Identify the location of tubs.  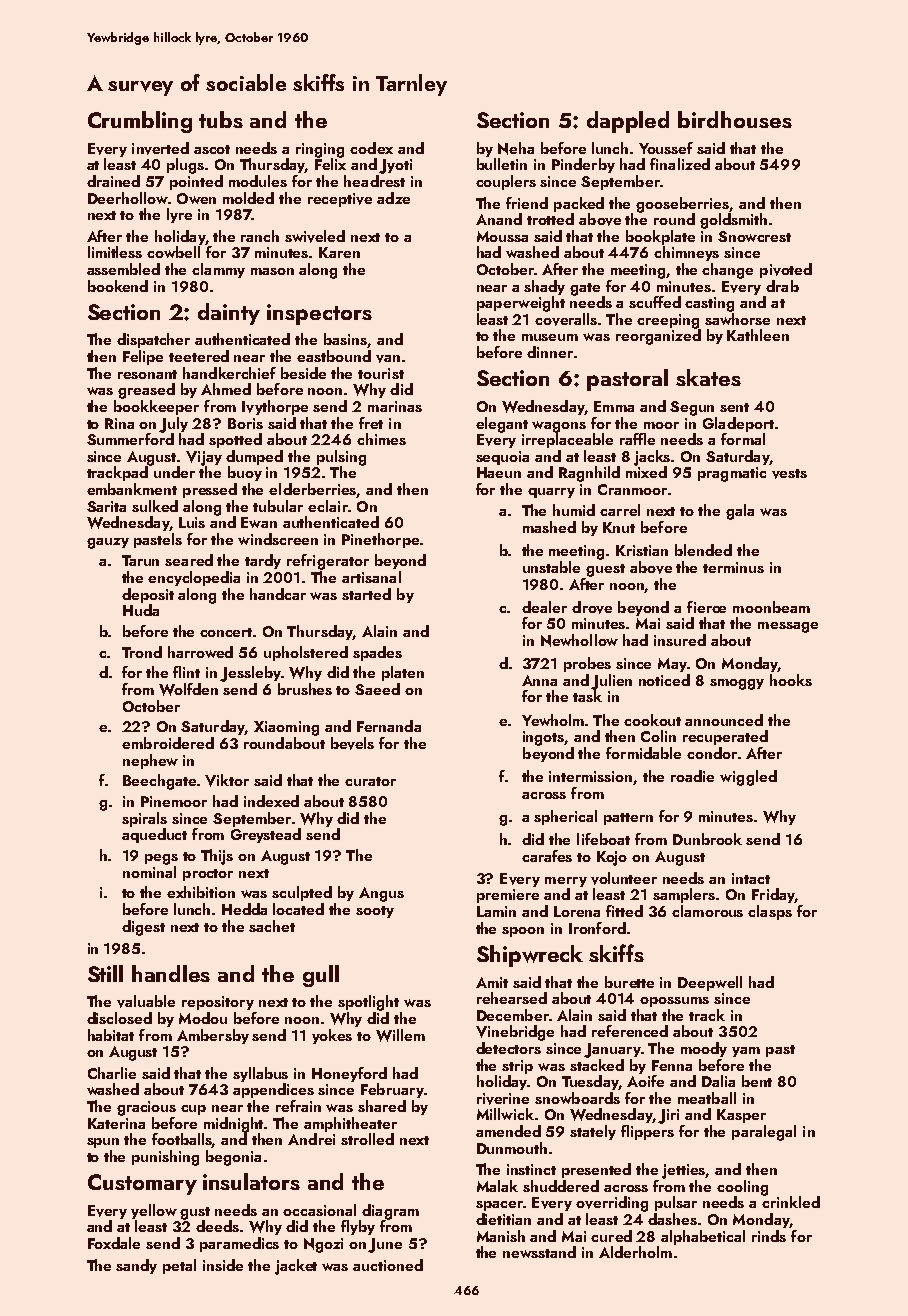
(221, 119).
